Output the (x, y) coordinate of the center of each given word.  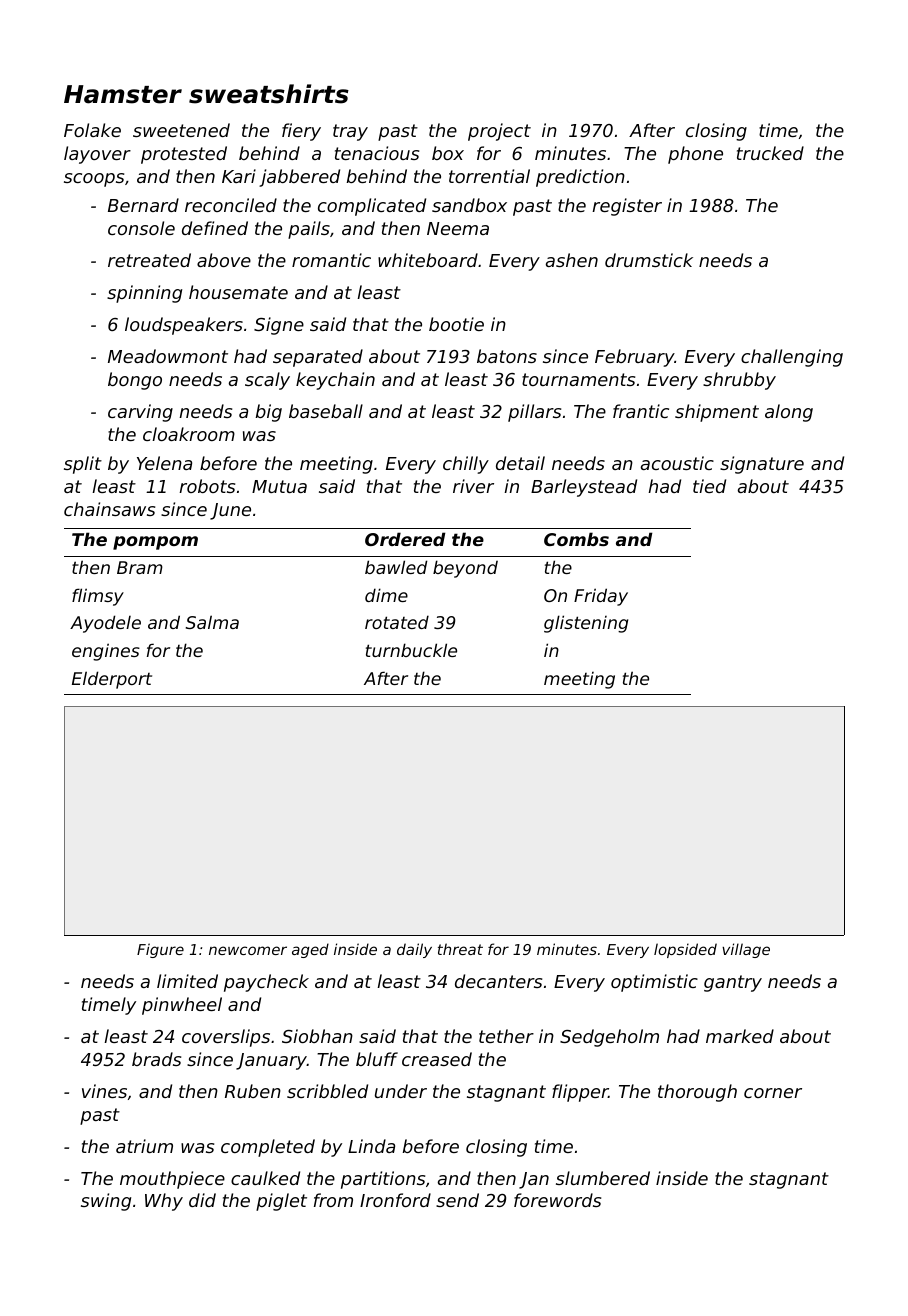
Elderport (112, 680)
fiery (301, 132)
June (230, 511)
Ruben (253, 1091)
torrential (489, 176)
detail (520, 463)
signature (762, 465)
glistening (586, 624)
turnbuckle (411, 650)
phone (695, 155)
